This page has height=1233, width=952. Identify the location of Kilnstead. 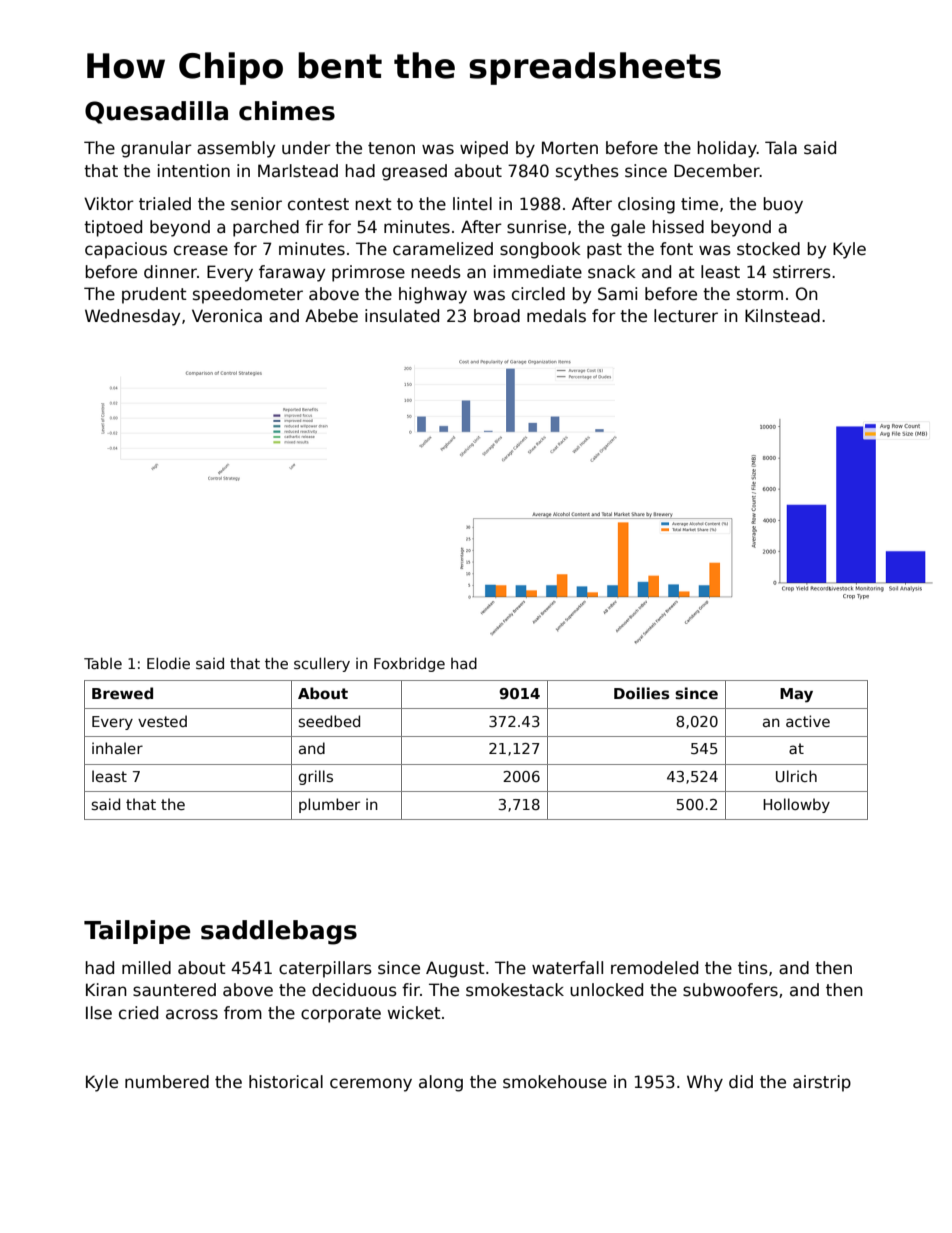
(782, 316).
